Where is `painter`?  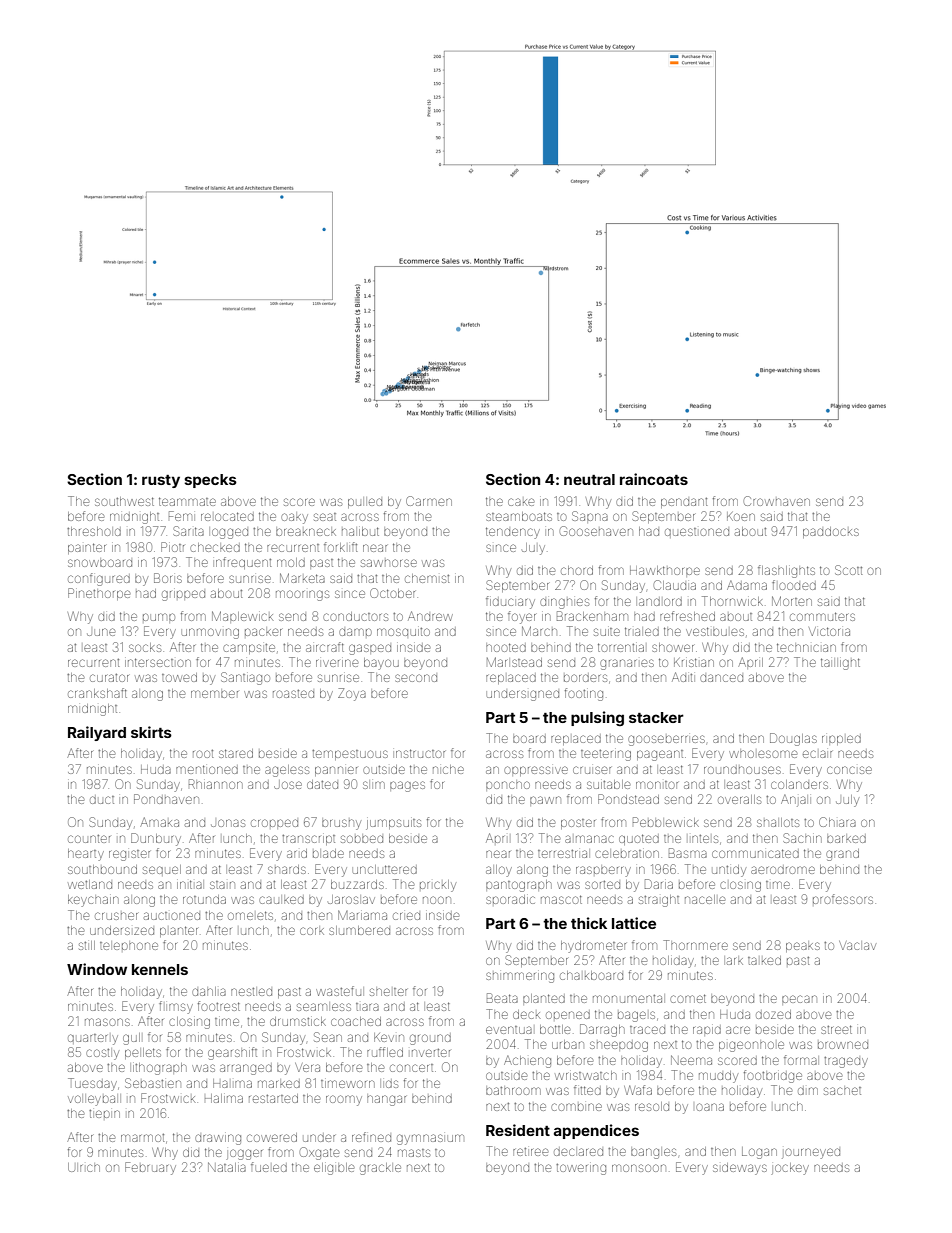
painter is located at coordinates (87, 548).
